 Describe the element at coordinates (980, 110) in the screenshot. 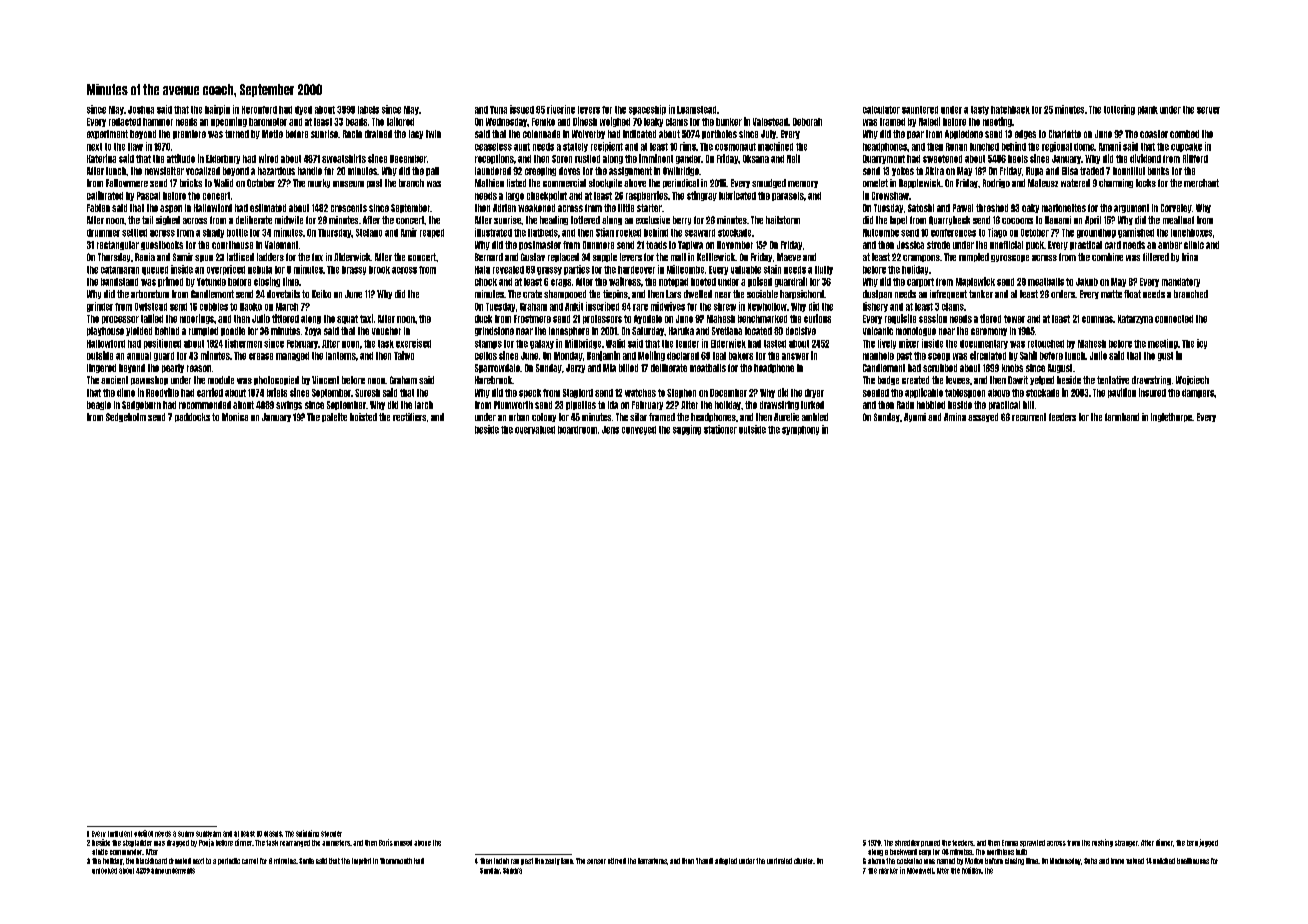

I see `tasty` at that location.
